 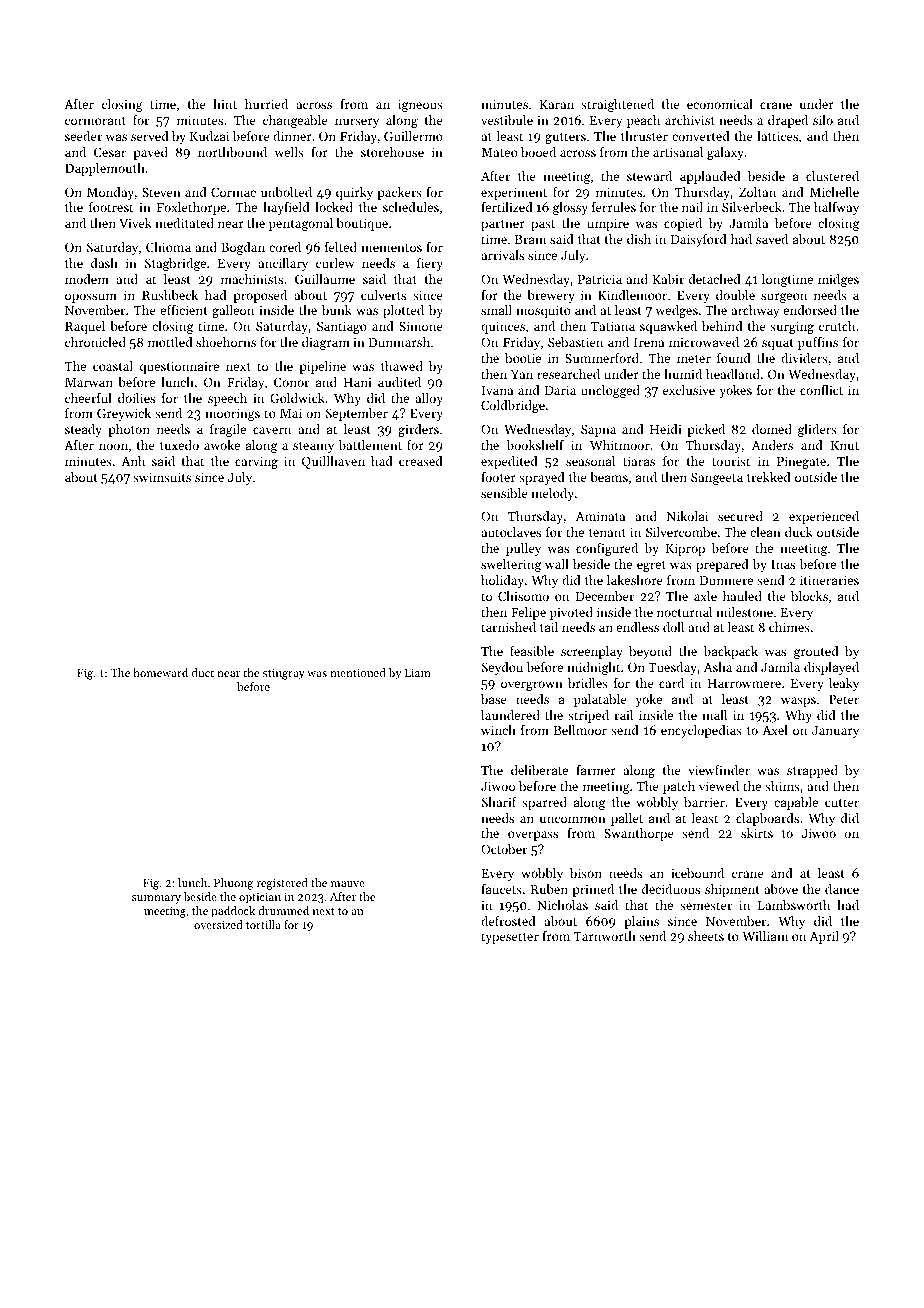 What do you see at coordinates (105, 169) in the screenshot?
I see `Dapplemouth` at bounding box center [105, 169].
